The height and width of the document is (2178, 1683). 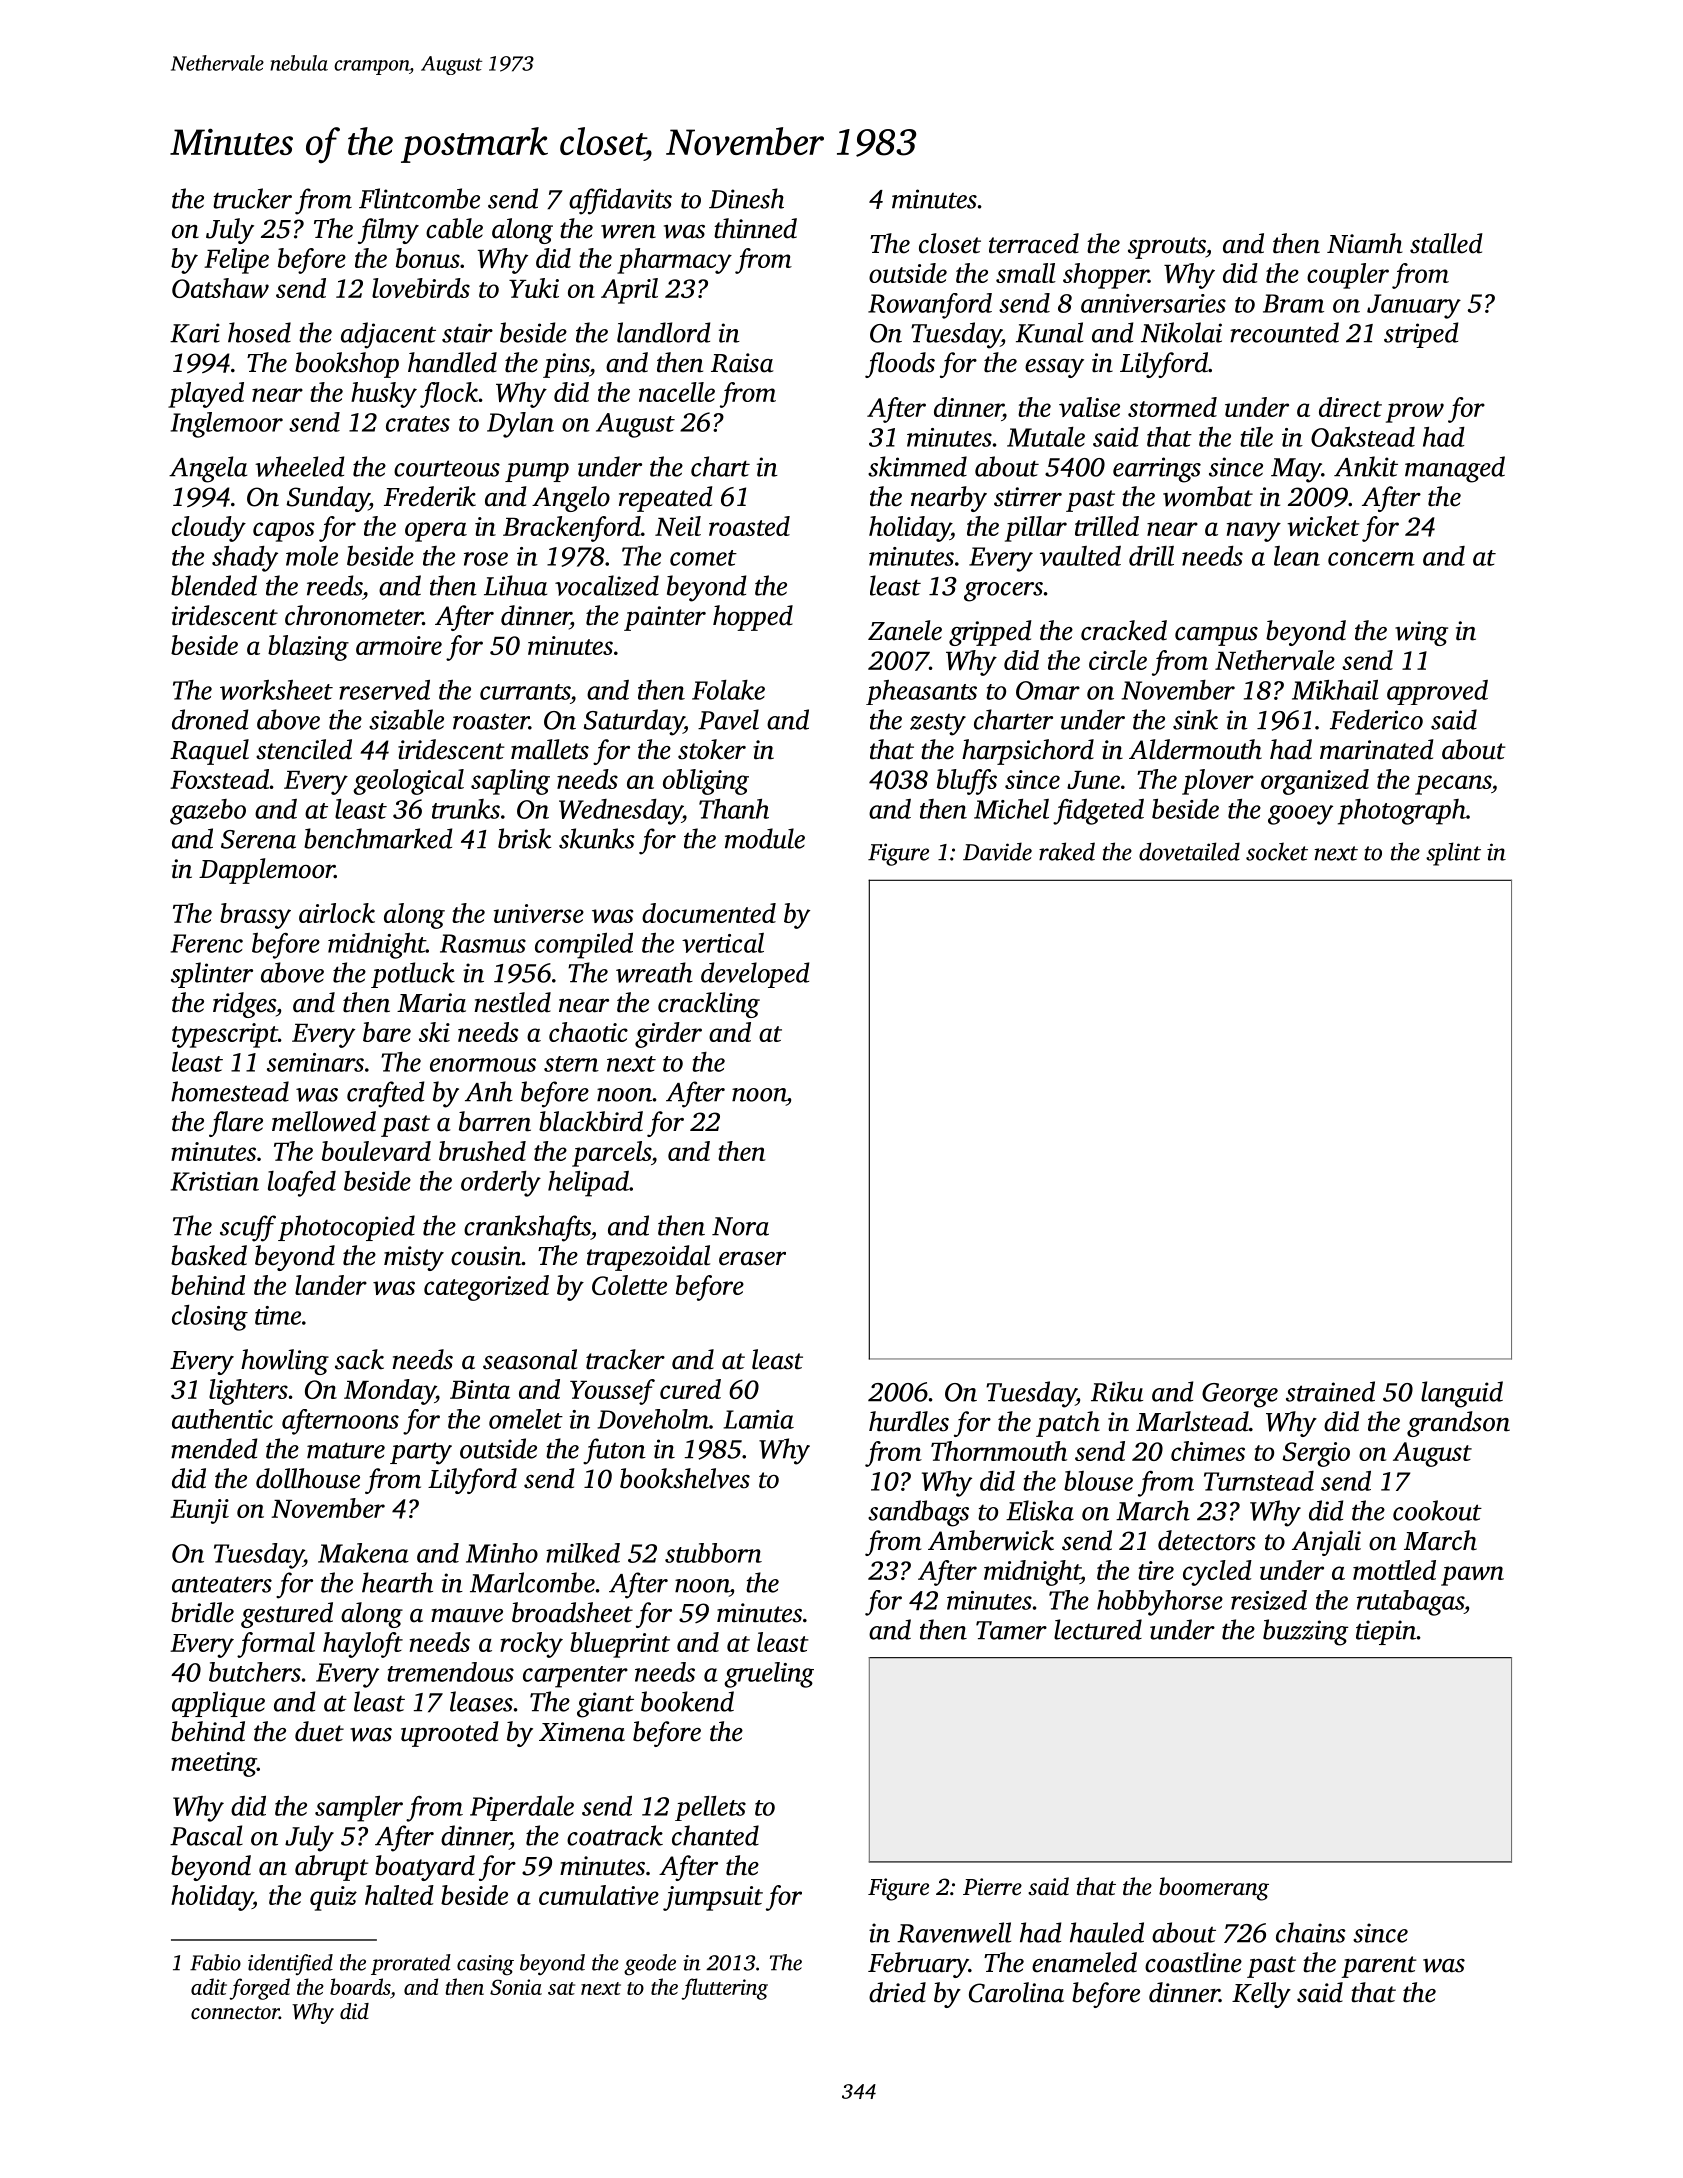 What do you see at coordinates (214, 1181) in the document?
I see `Kristian` at bounding box center [214, 1181].
